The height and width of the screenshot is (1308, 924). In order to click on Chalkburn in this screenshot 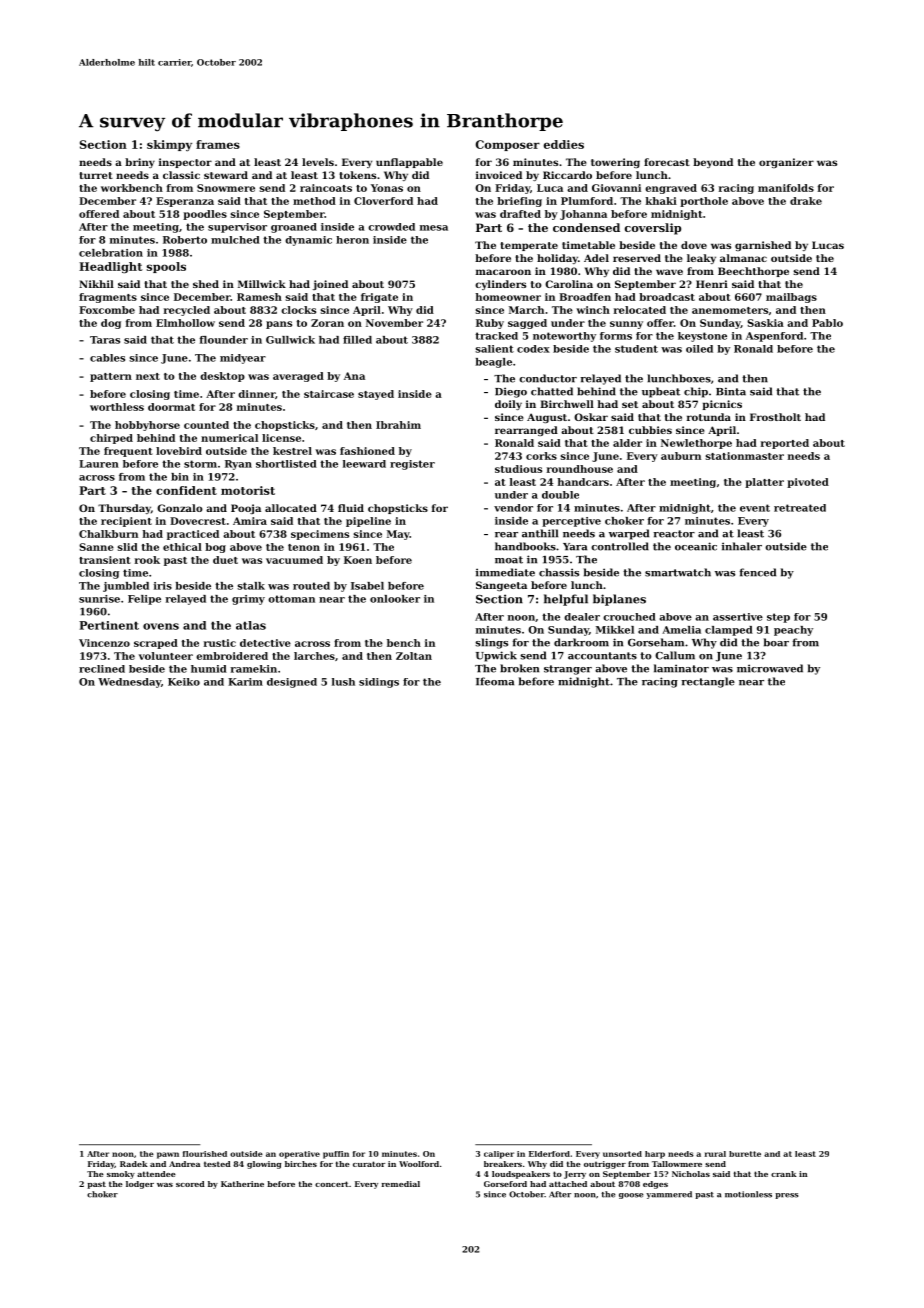, I will do `click(108, 534)`.
